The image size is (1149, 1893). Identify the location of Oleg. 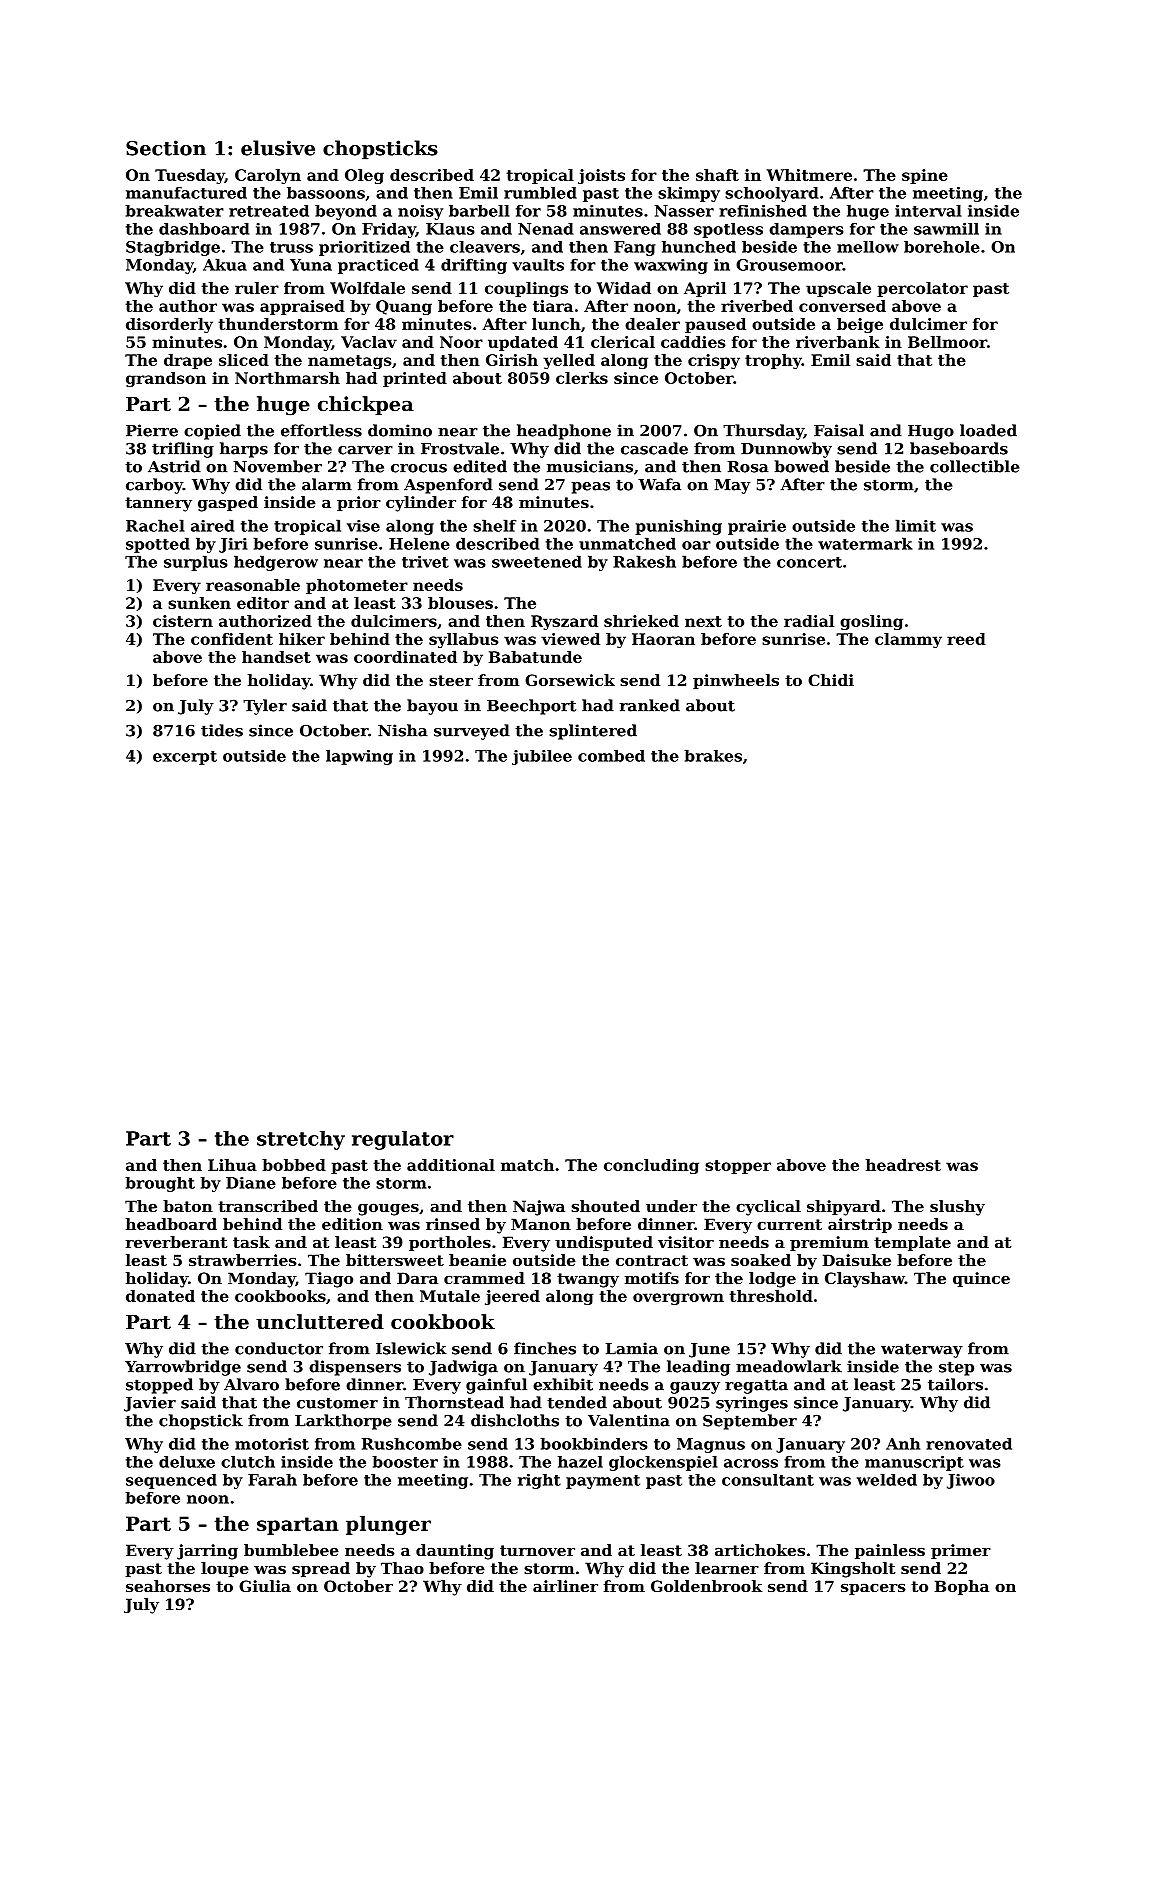
(364, 176).
